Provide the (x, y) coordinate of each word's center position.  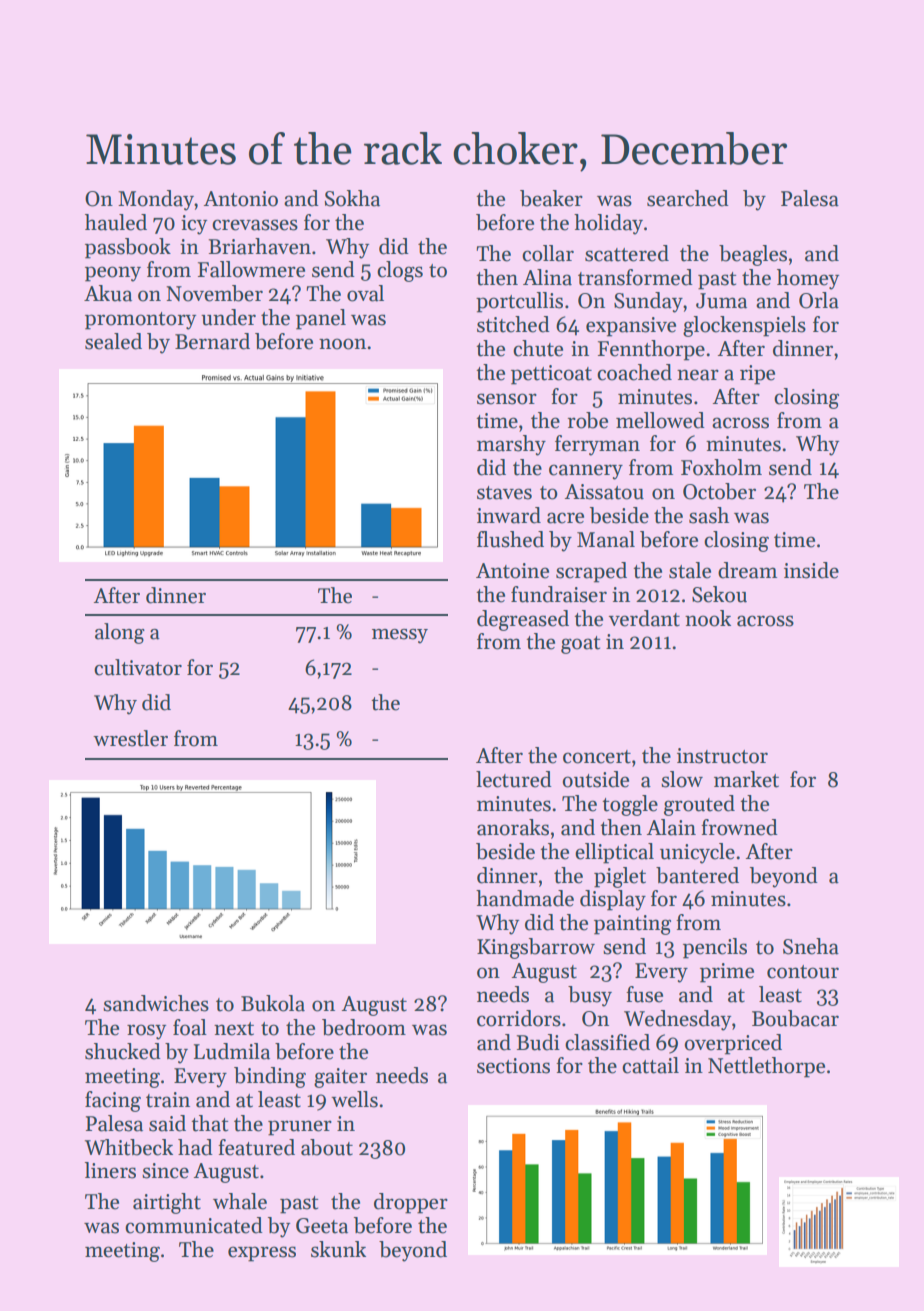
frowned (739, 827)
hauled (116, 222)
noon (342, 344)
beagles (753, 255)
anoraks (513, 827)
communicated (194, 1225)
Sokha (352, 198)
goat (581, 645)
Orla (819, 300)
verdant (644, 618)
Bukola (273, 1003)
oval (365, 293)
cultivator (138, 667)
